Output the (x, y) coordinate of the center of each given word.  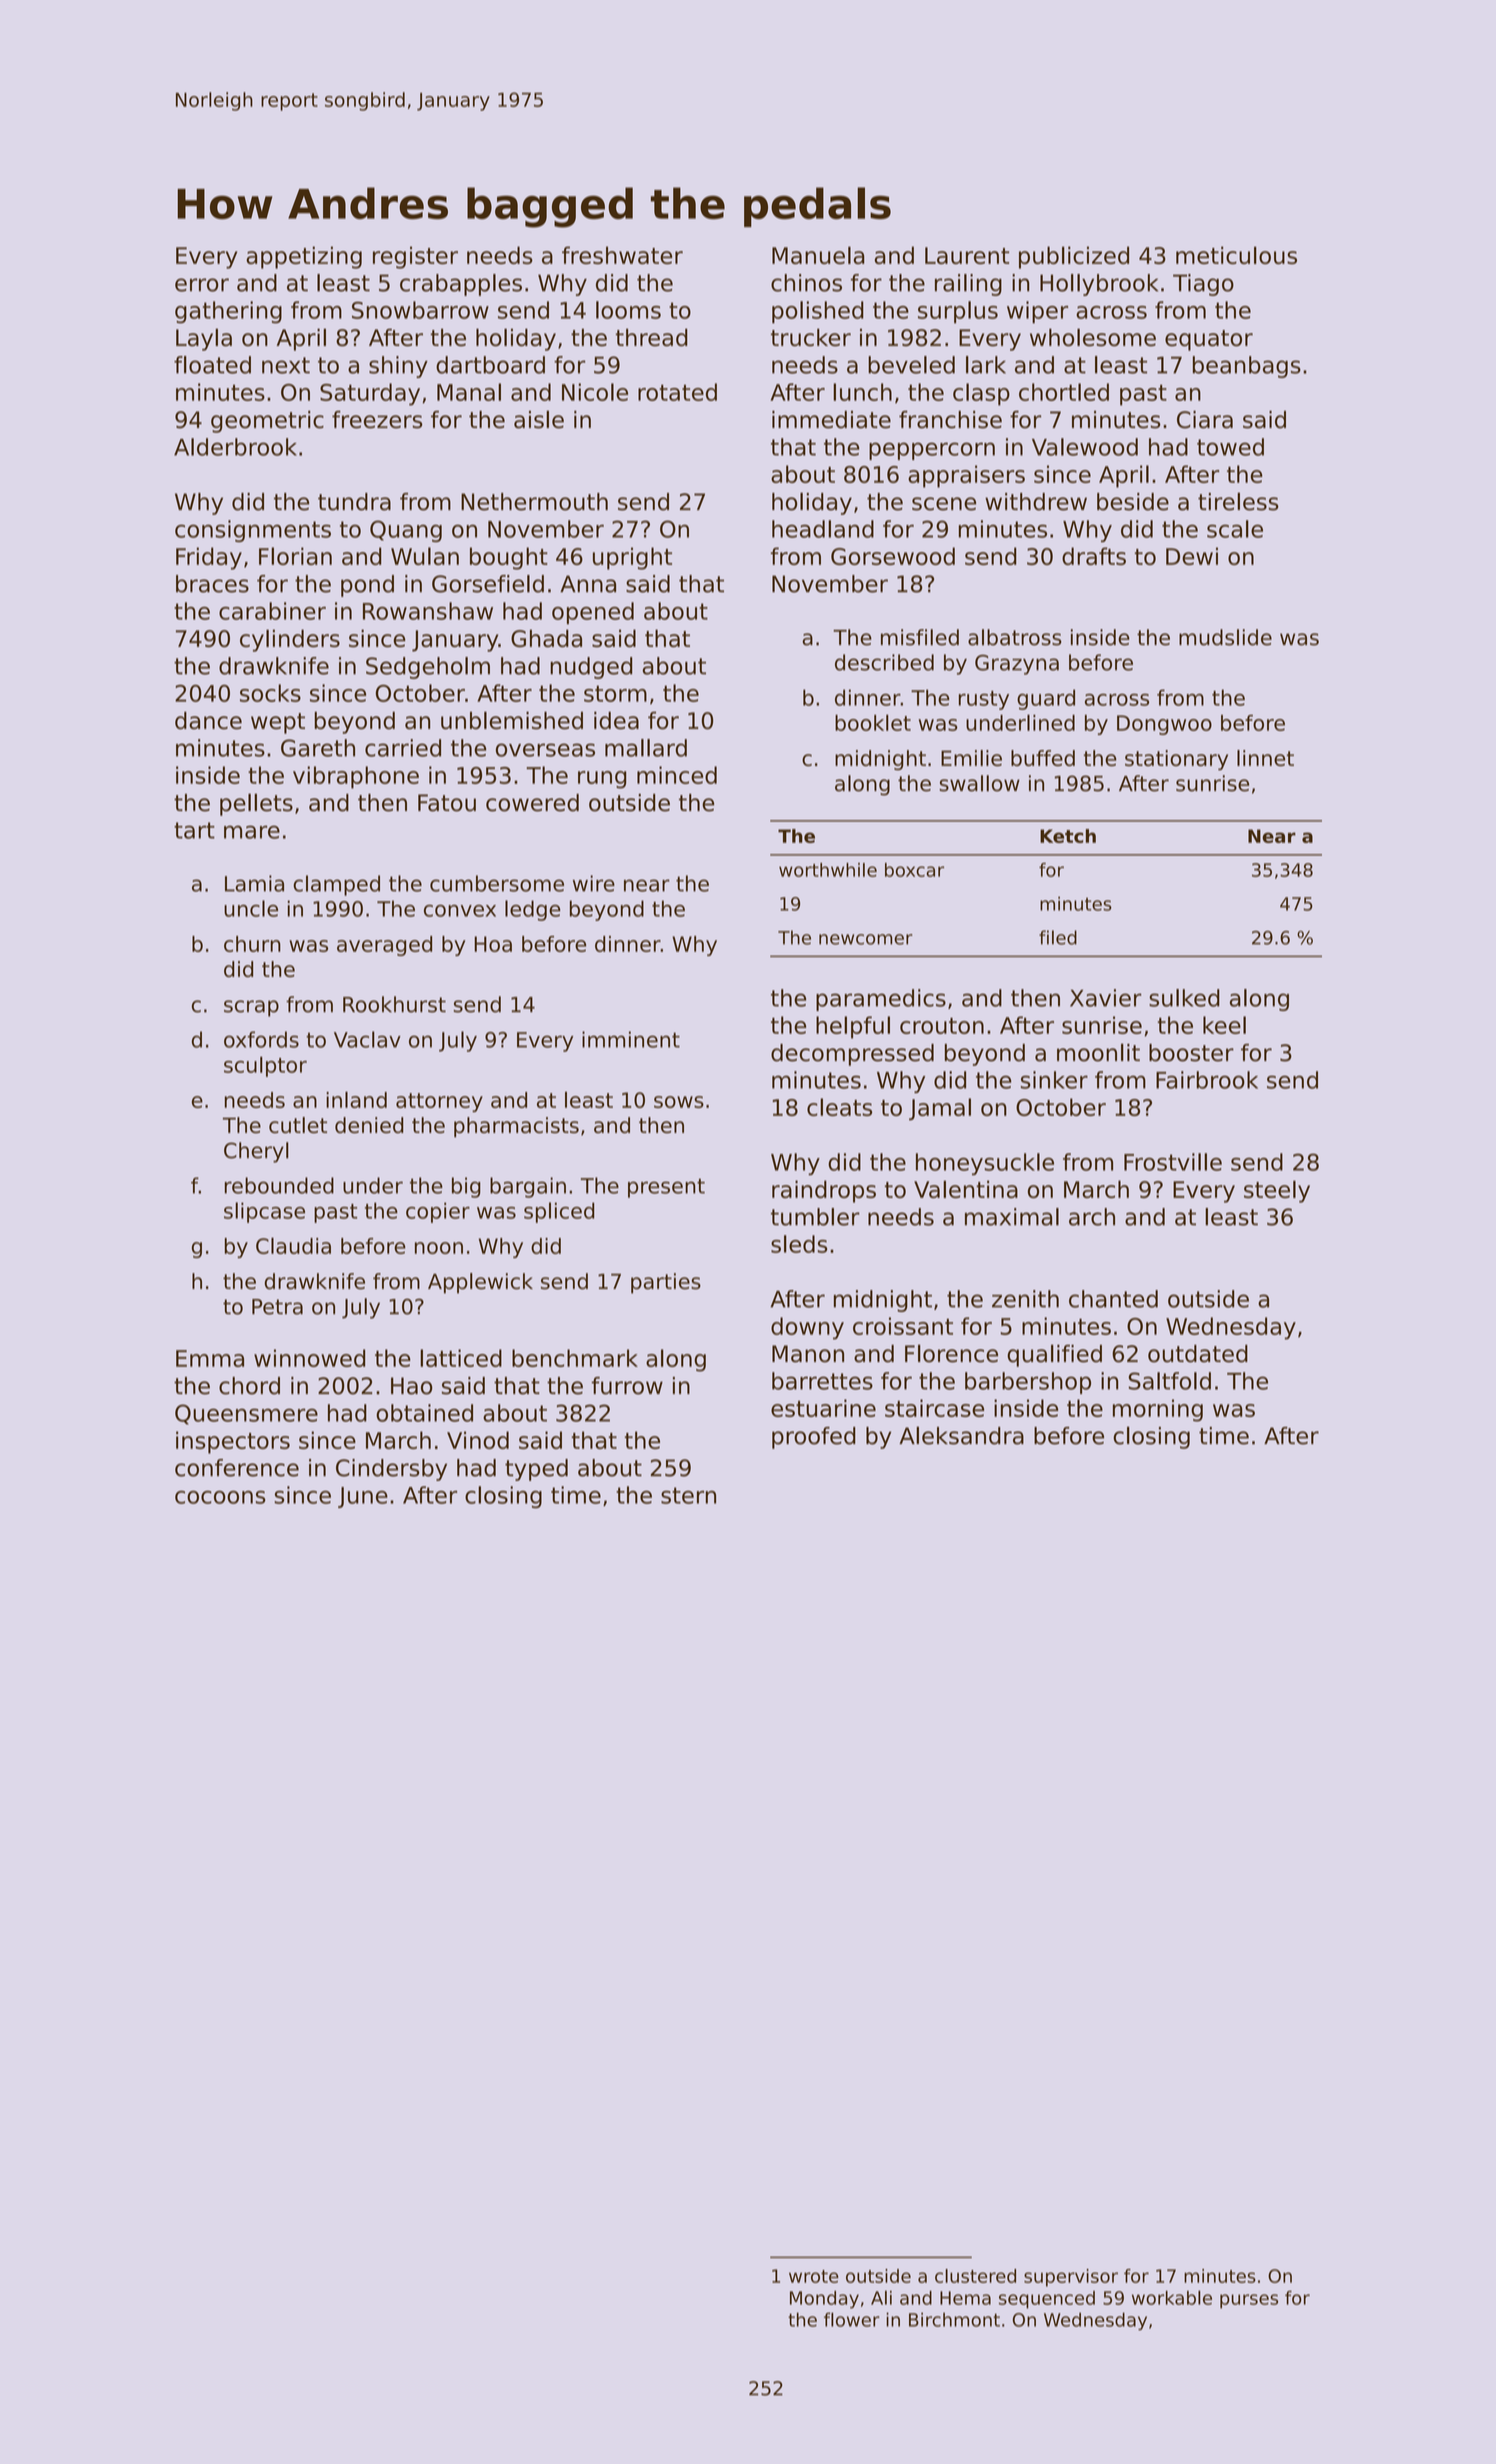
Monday (824, 2300)
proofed (813, 1438)
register (415, 257)
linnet (1265, 758)
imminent (631, 1039)
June (363, 1497)
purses (1249, 2301)
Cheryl (256, 1152)
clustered (975, 2276)
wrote (814, 2276)
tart (194, 830)
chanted (1113, 1299)
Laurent (967, 255)
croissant (903, 1326)
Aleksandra (961, 1435)
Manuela (818, 255)
